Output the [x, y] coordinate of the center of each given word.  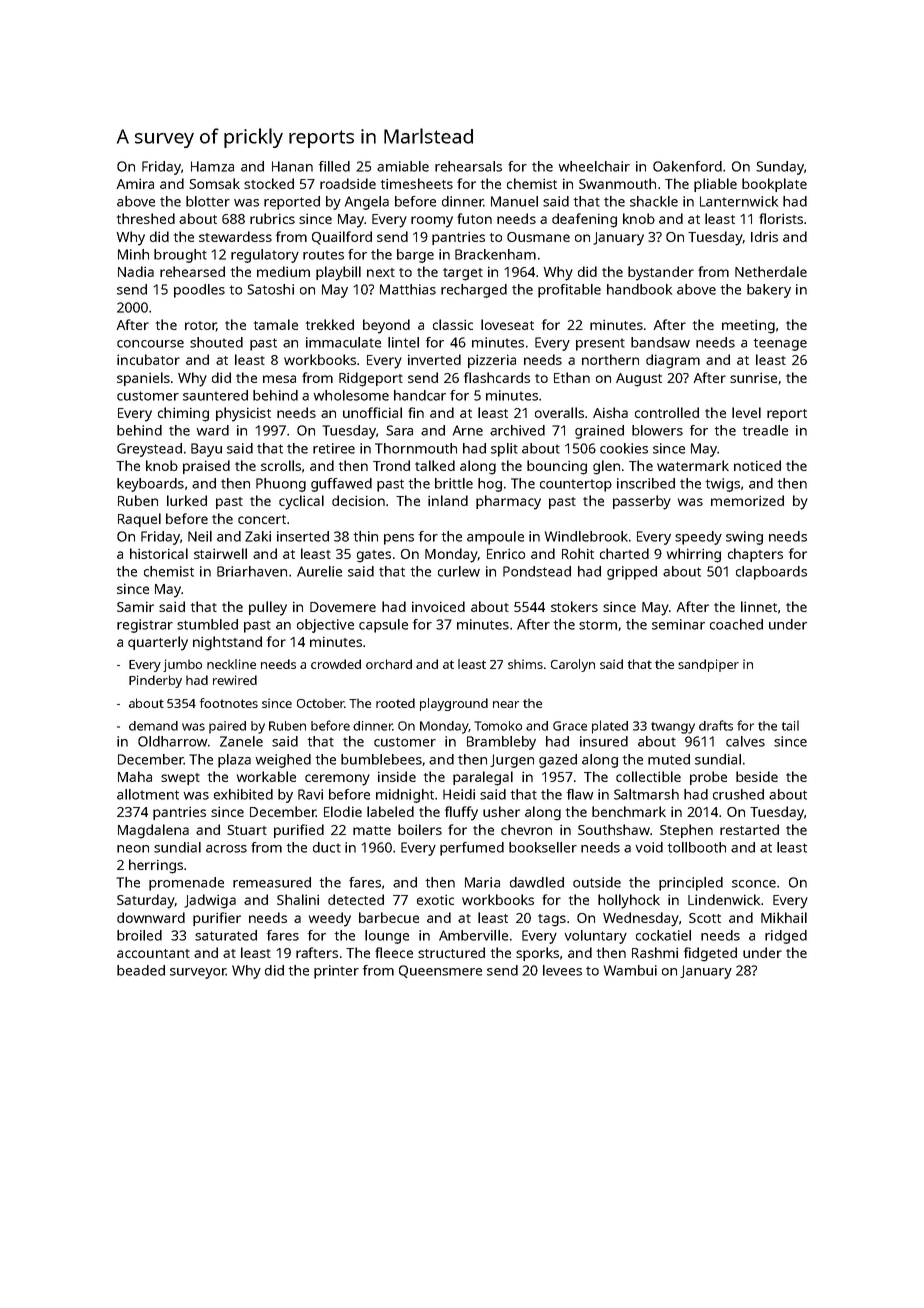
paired [227, 727]
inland [448, 500]
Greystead [149, 450]
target [463, 274]
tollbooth [697, 847]
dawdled [537, 882]
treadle [765, 430]
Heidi [459, 794]
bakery [769, 291]
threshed [146, 218]
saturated [226, 935]
